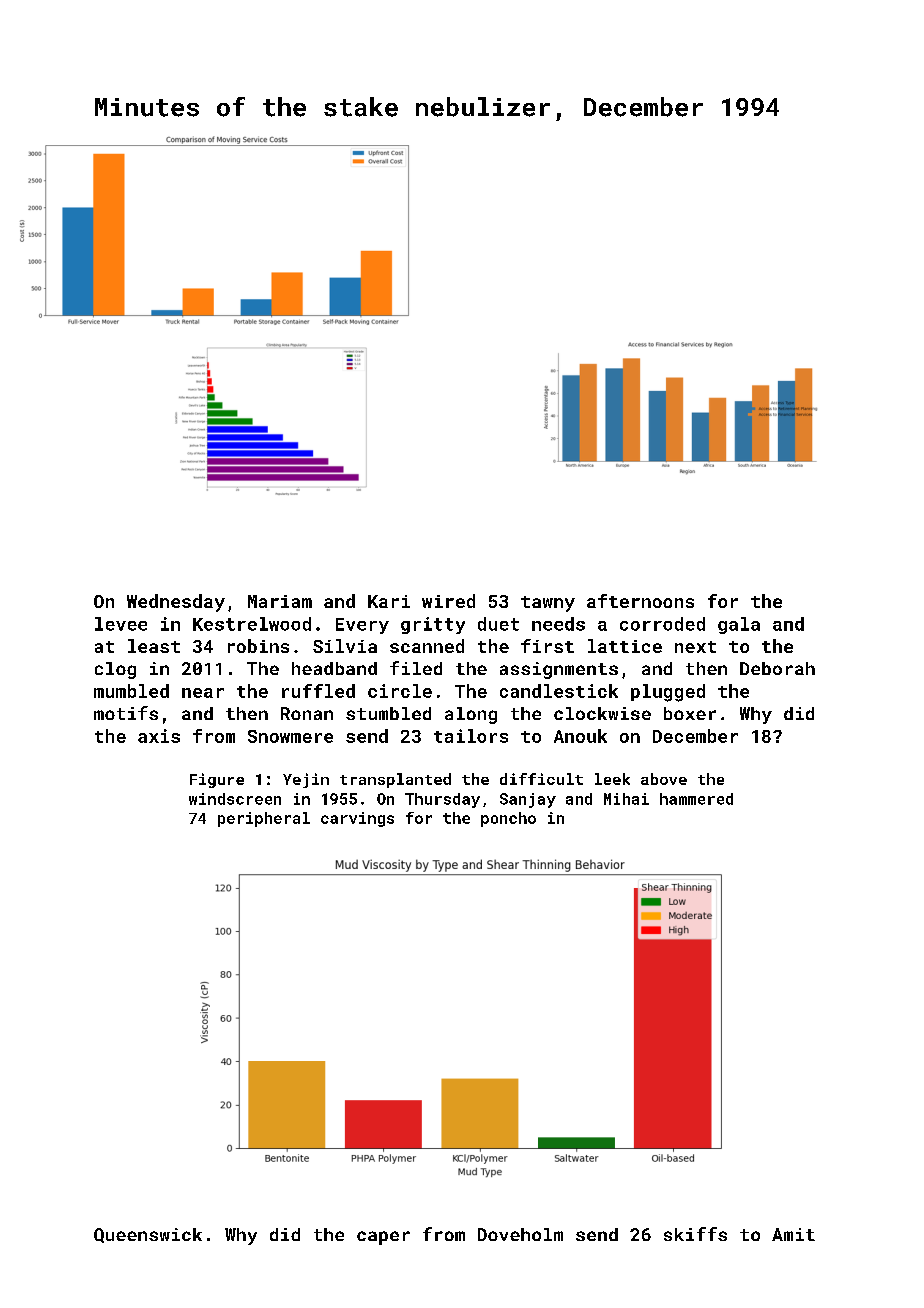  Describe the element at coordinates (640, 601) in the document. I see `afternoons` at that location.
